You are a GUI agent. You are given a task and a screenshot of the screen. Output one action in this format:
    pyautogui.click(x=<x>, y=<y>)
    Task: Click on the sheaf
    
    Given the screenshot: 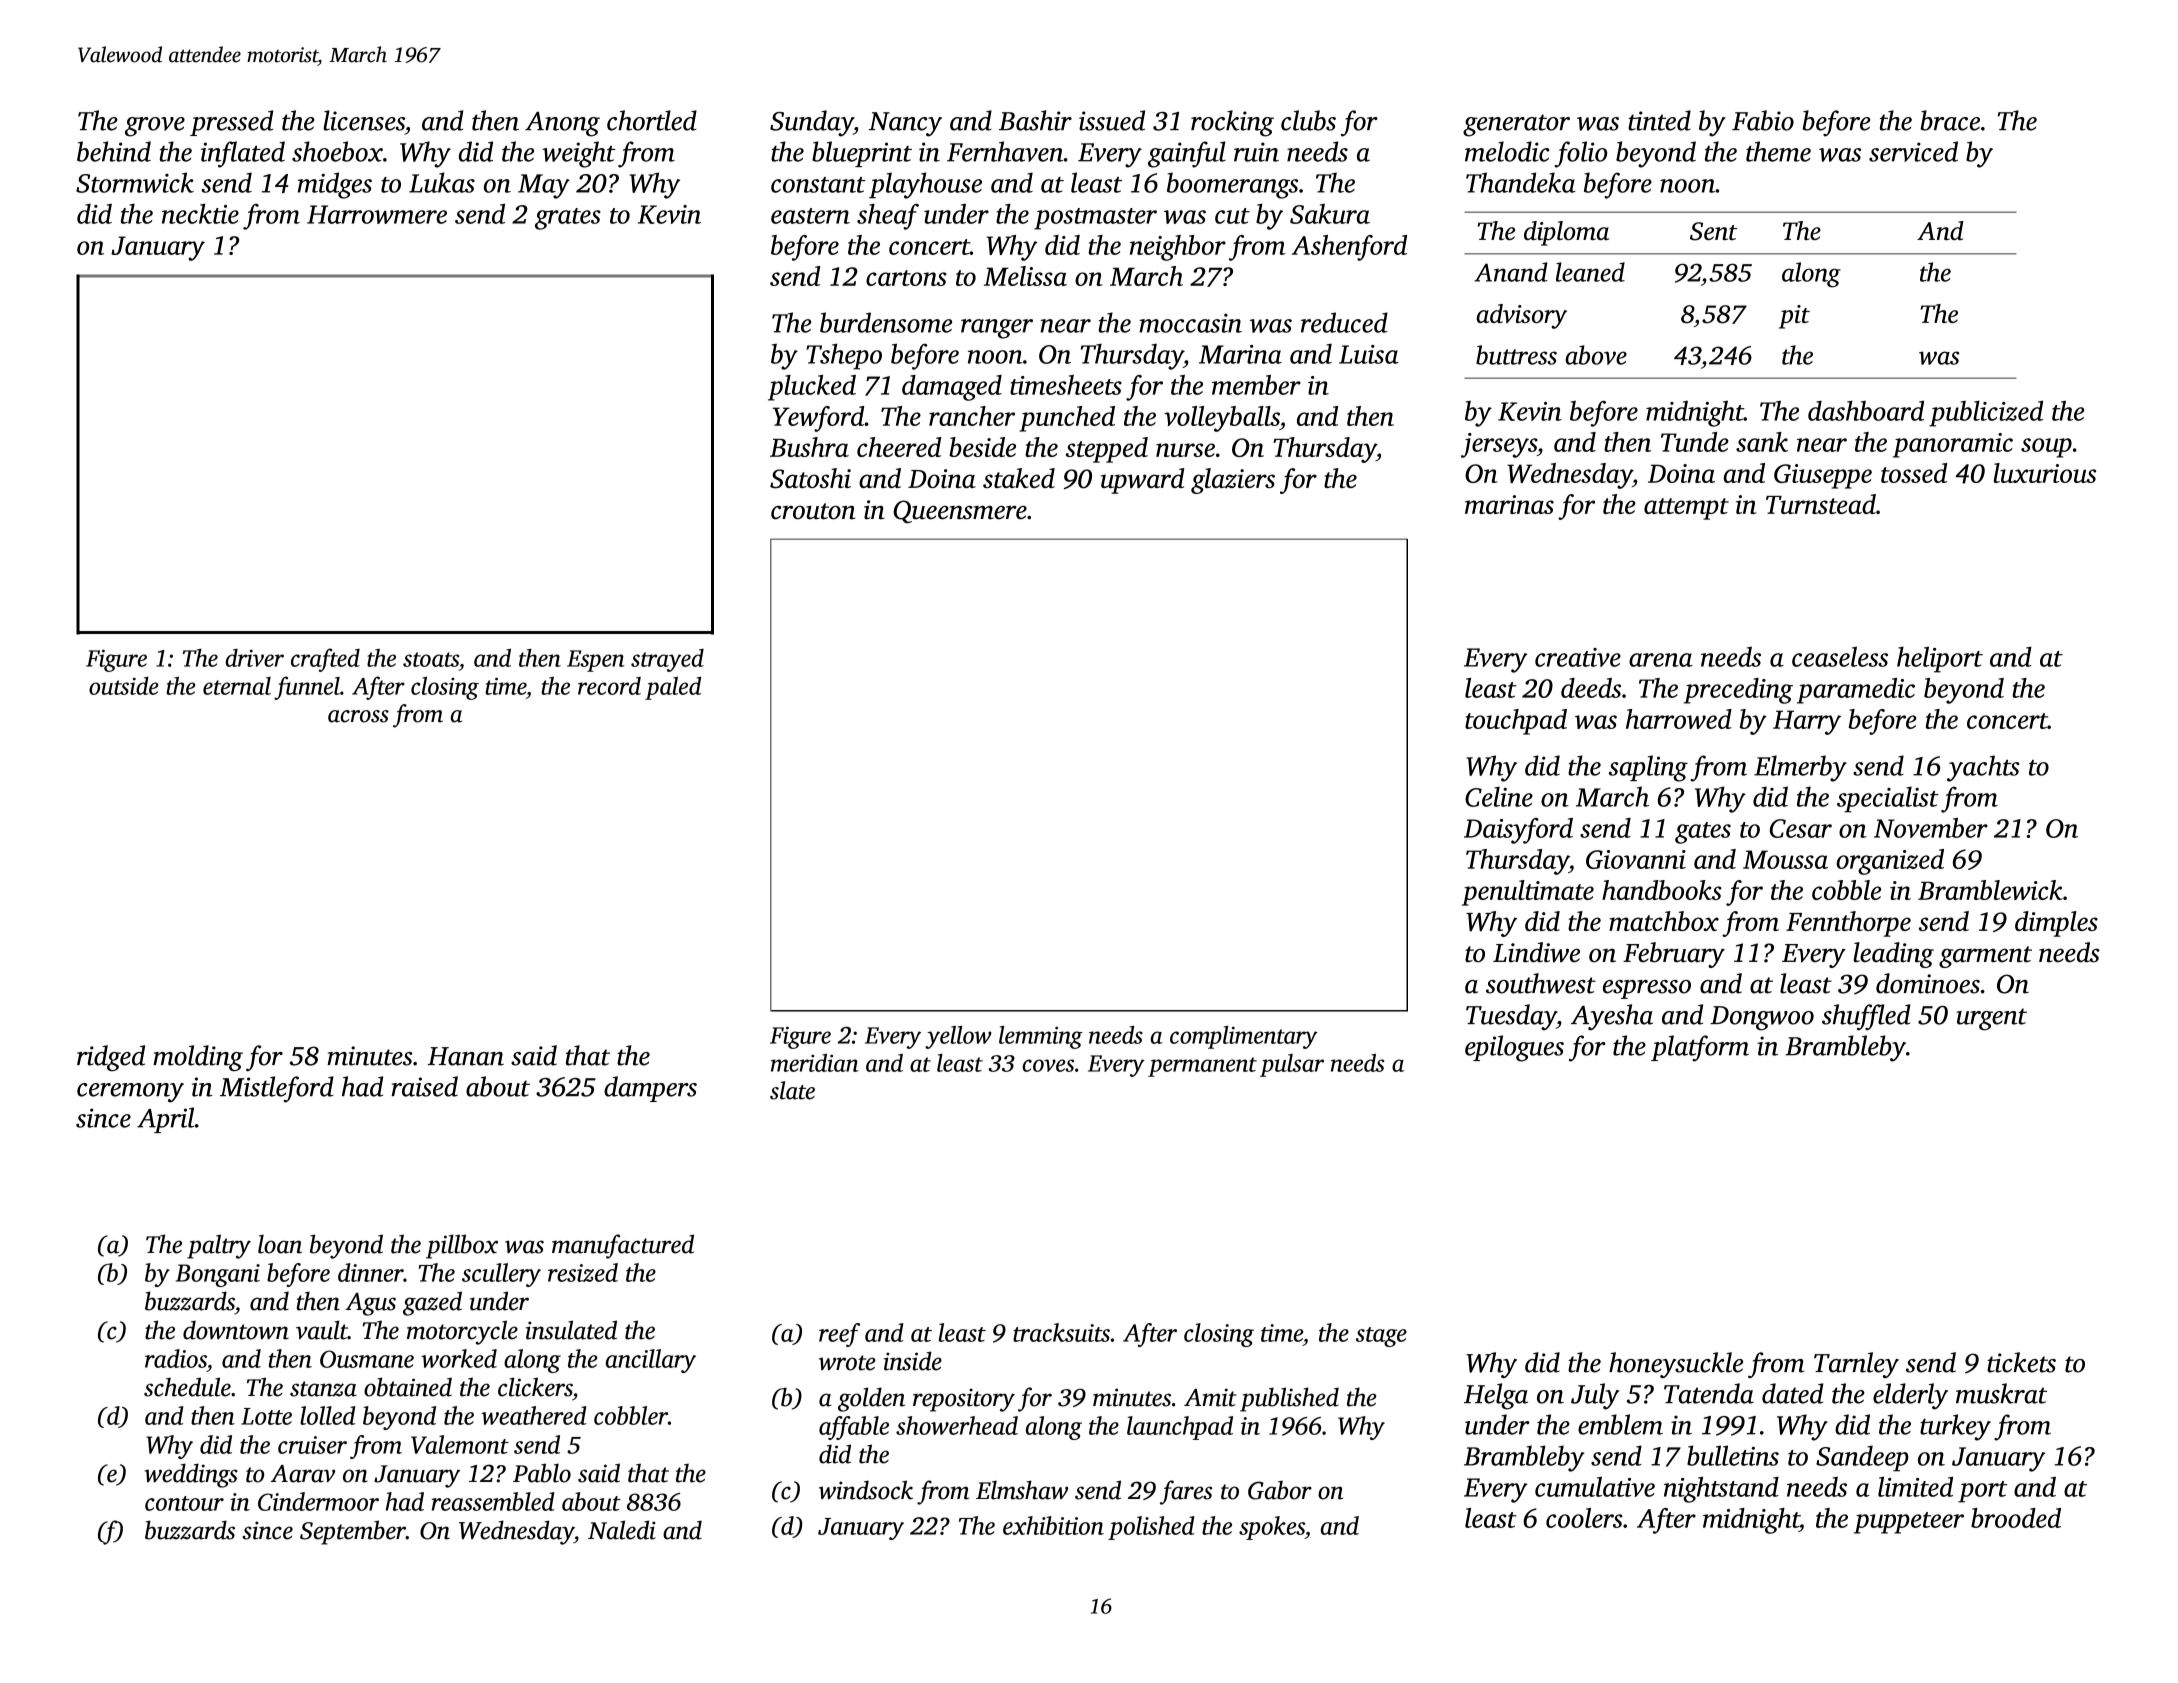 What is the action you would take?
    pyautogui.click(x=888, y=217)
